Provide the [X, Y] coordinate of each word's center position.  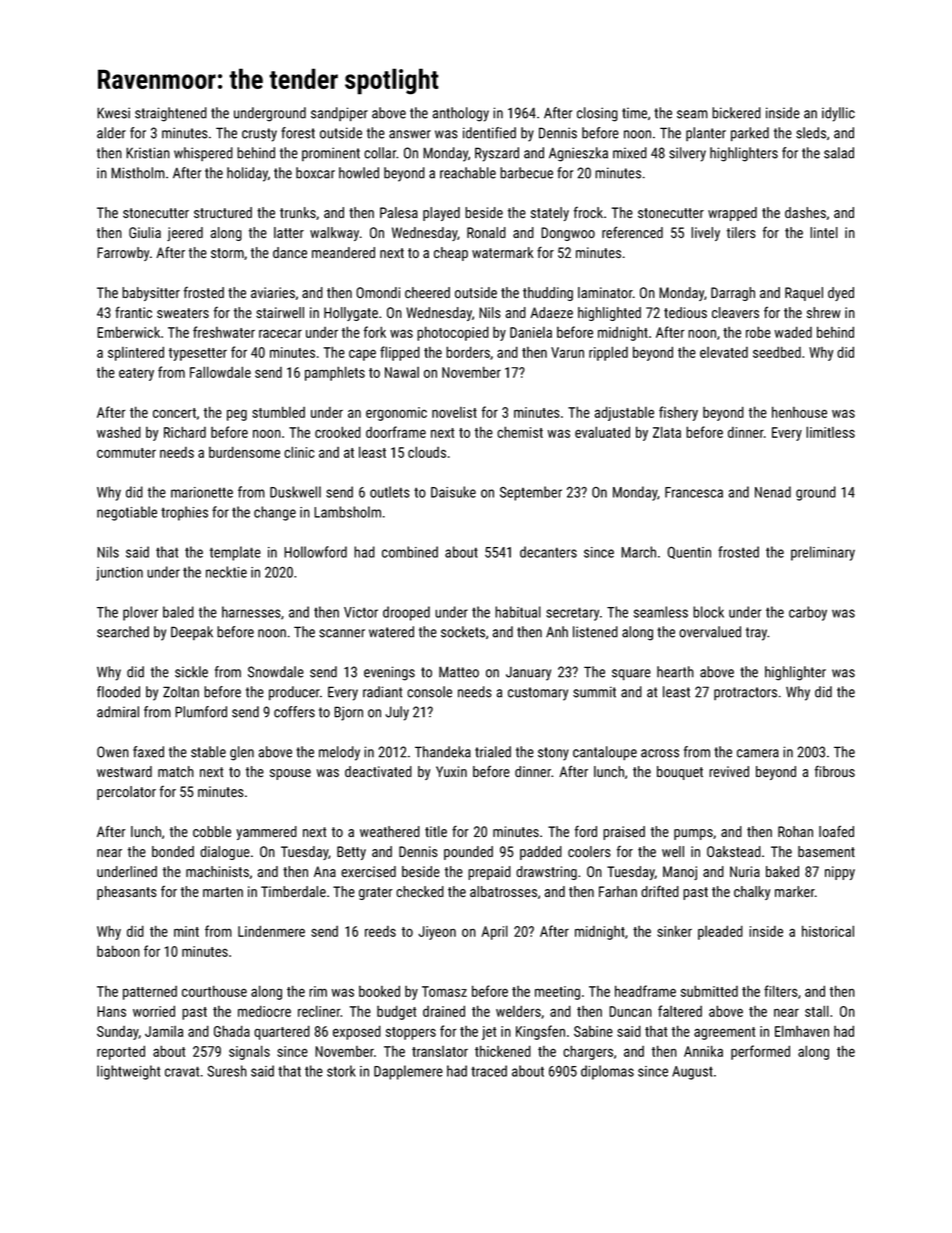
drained [444, 1011]
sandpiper [339, 114]
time [634, 113]
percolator [126, 793]
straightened [171, 114]
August [692, 1073]
